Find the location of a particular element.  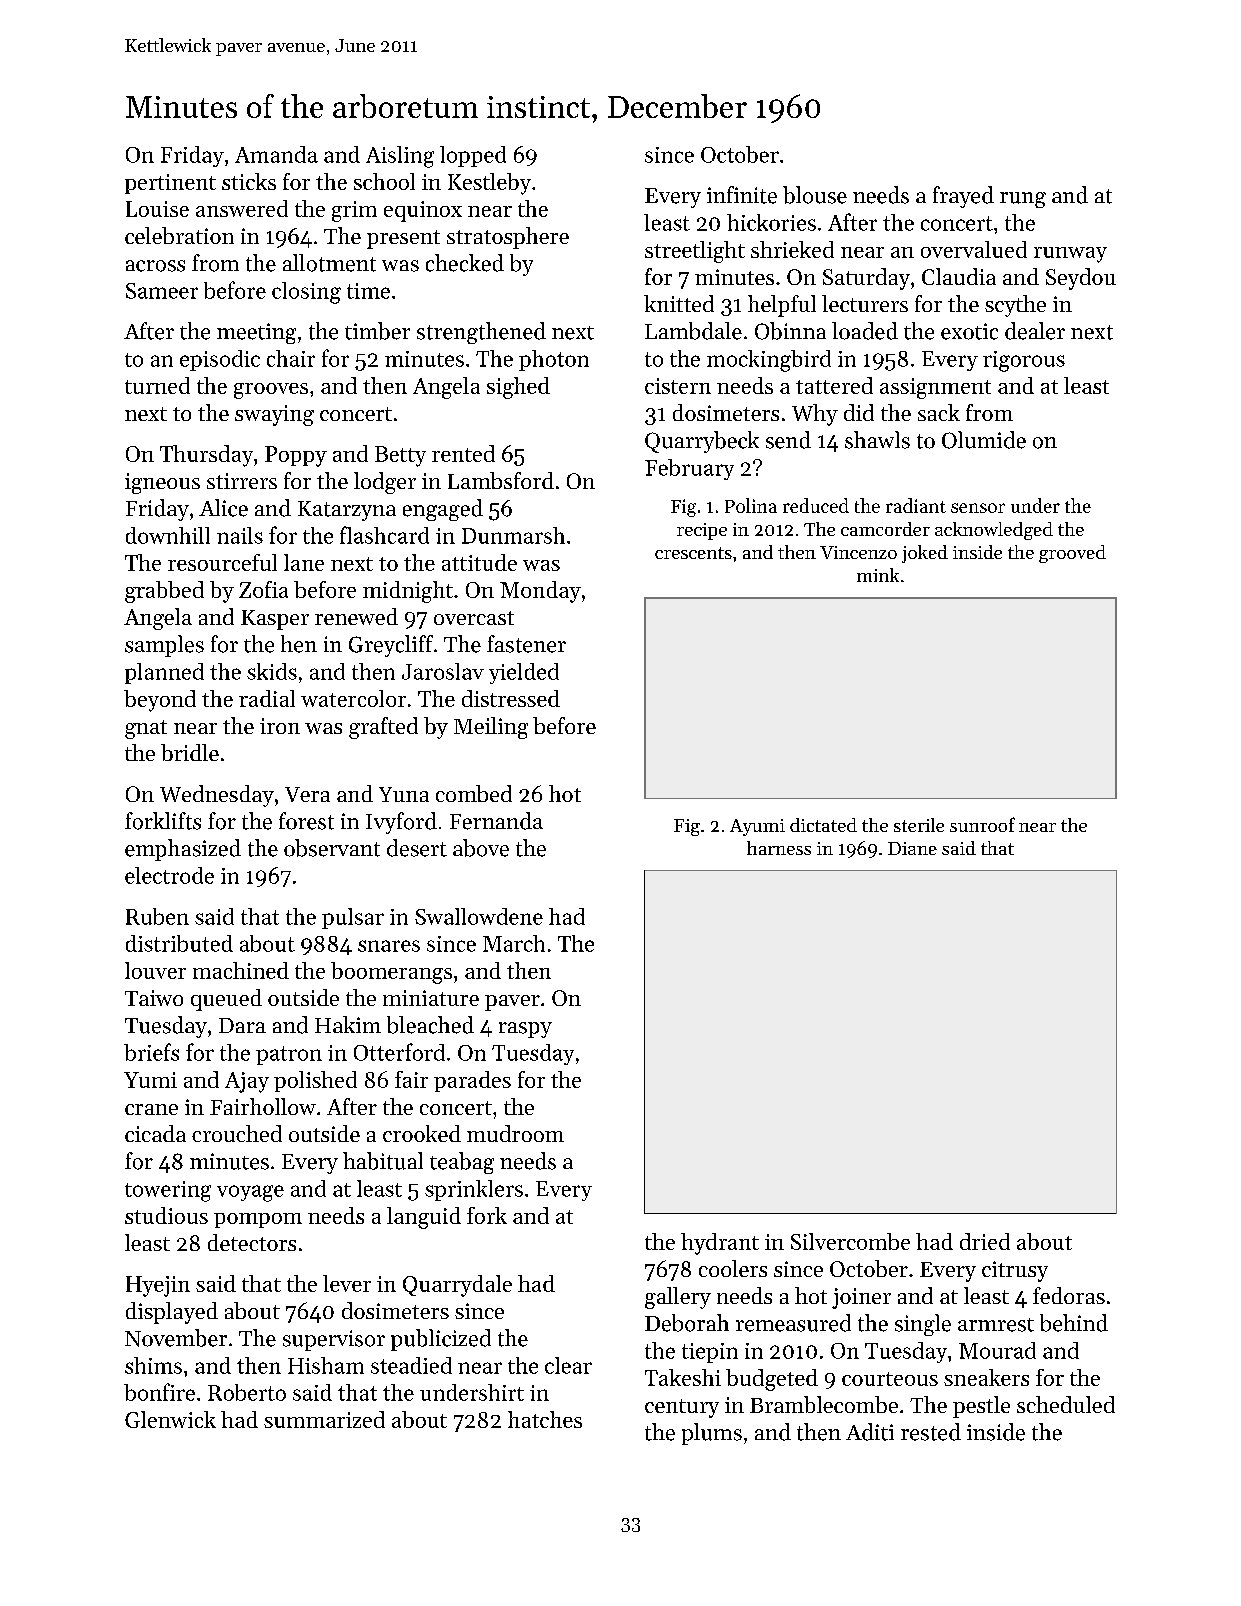

stirrers is located at coordinates (242, 481).
